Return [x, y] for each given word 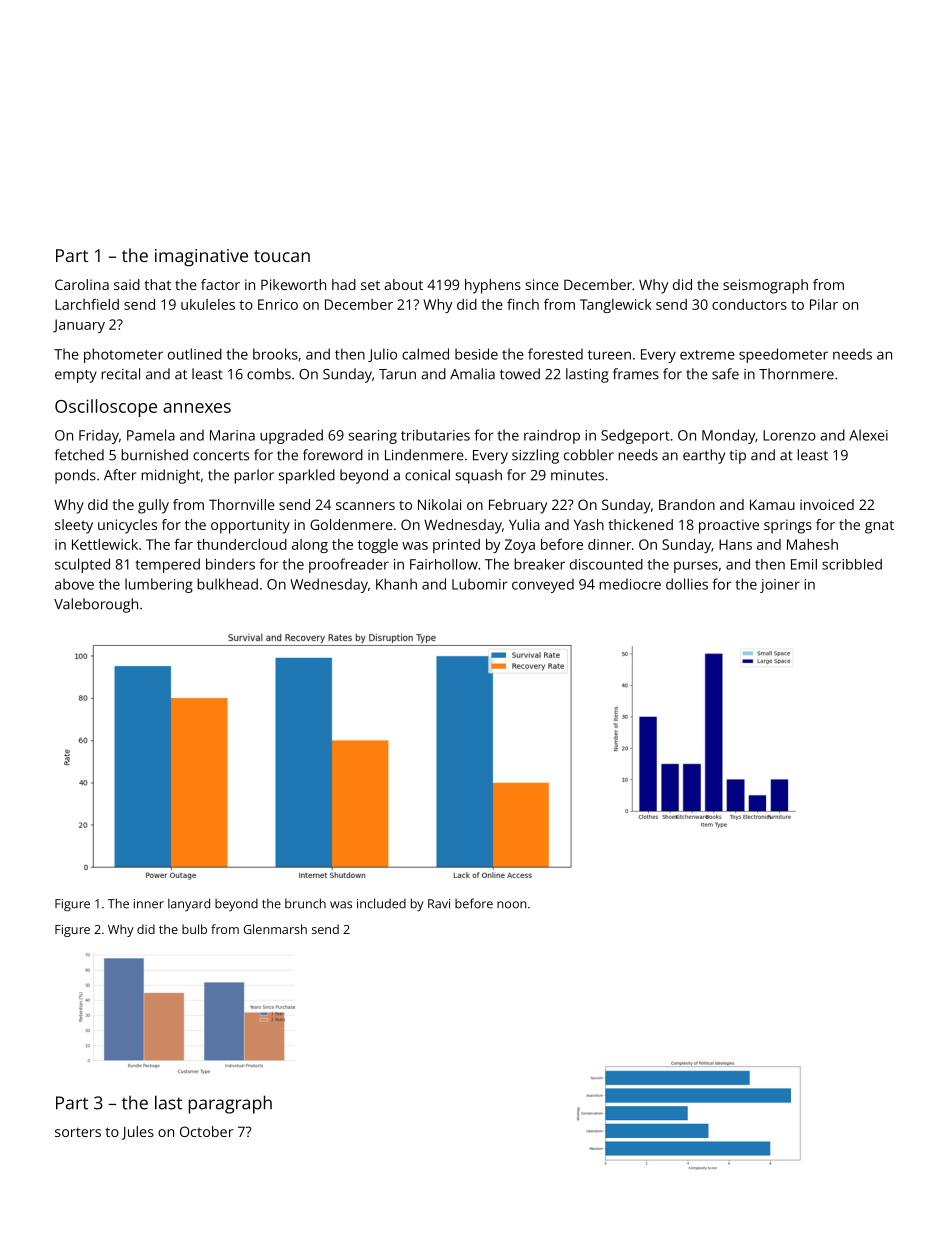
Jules [138, 1133]
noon [511, 905]
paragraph [230, 1104]
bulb [194, 929]
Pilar [824, 304]
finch [523, 304]
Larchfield [87, 304]
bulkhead [227, 584]
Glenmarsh [275, 929]
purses [696, 567]
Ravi [439, 904]
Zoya [520, 546]
